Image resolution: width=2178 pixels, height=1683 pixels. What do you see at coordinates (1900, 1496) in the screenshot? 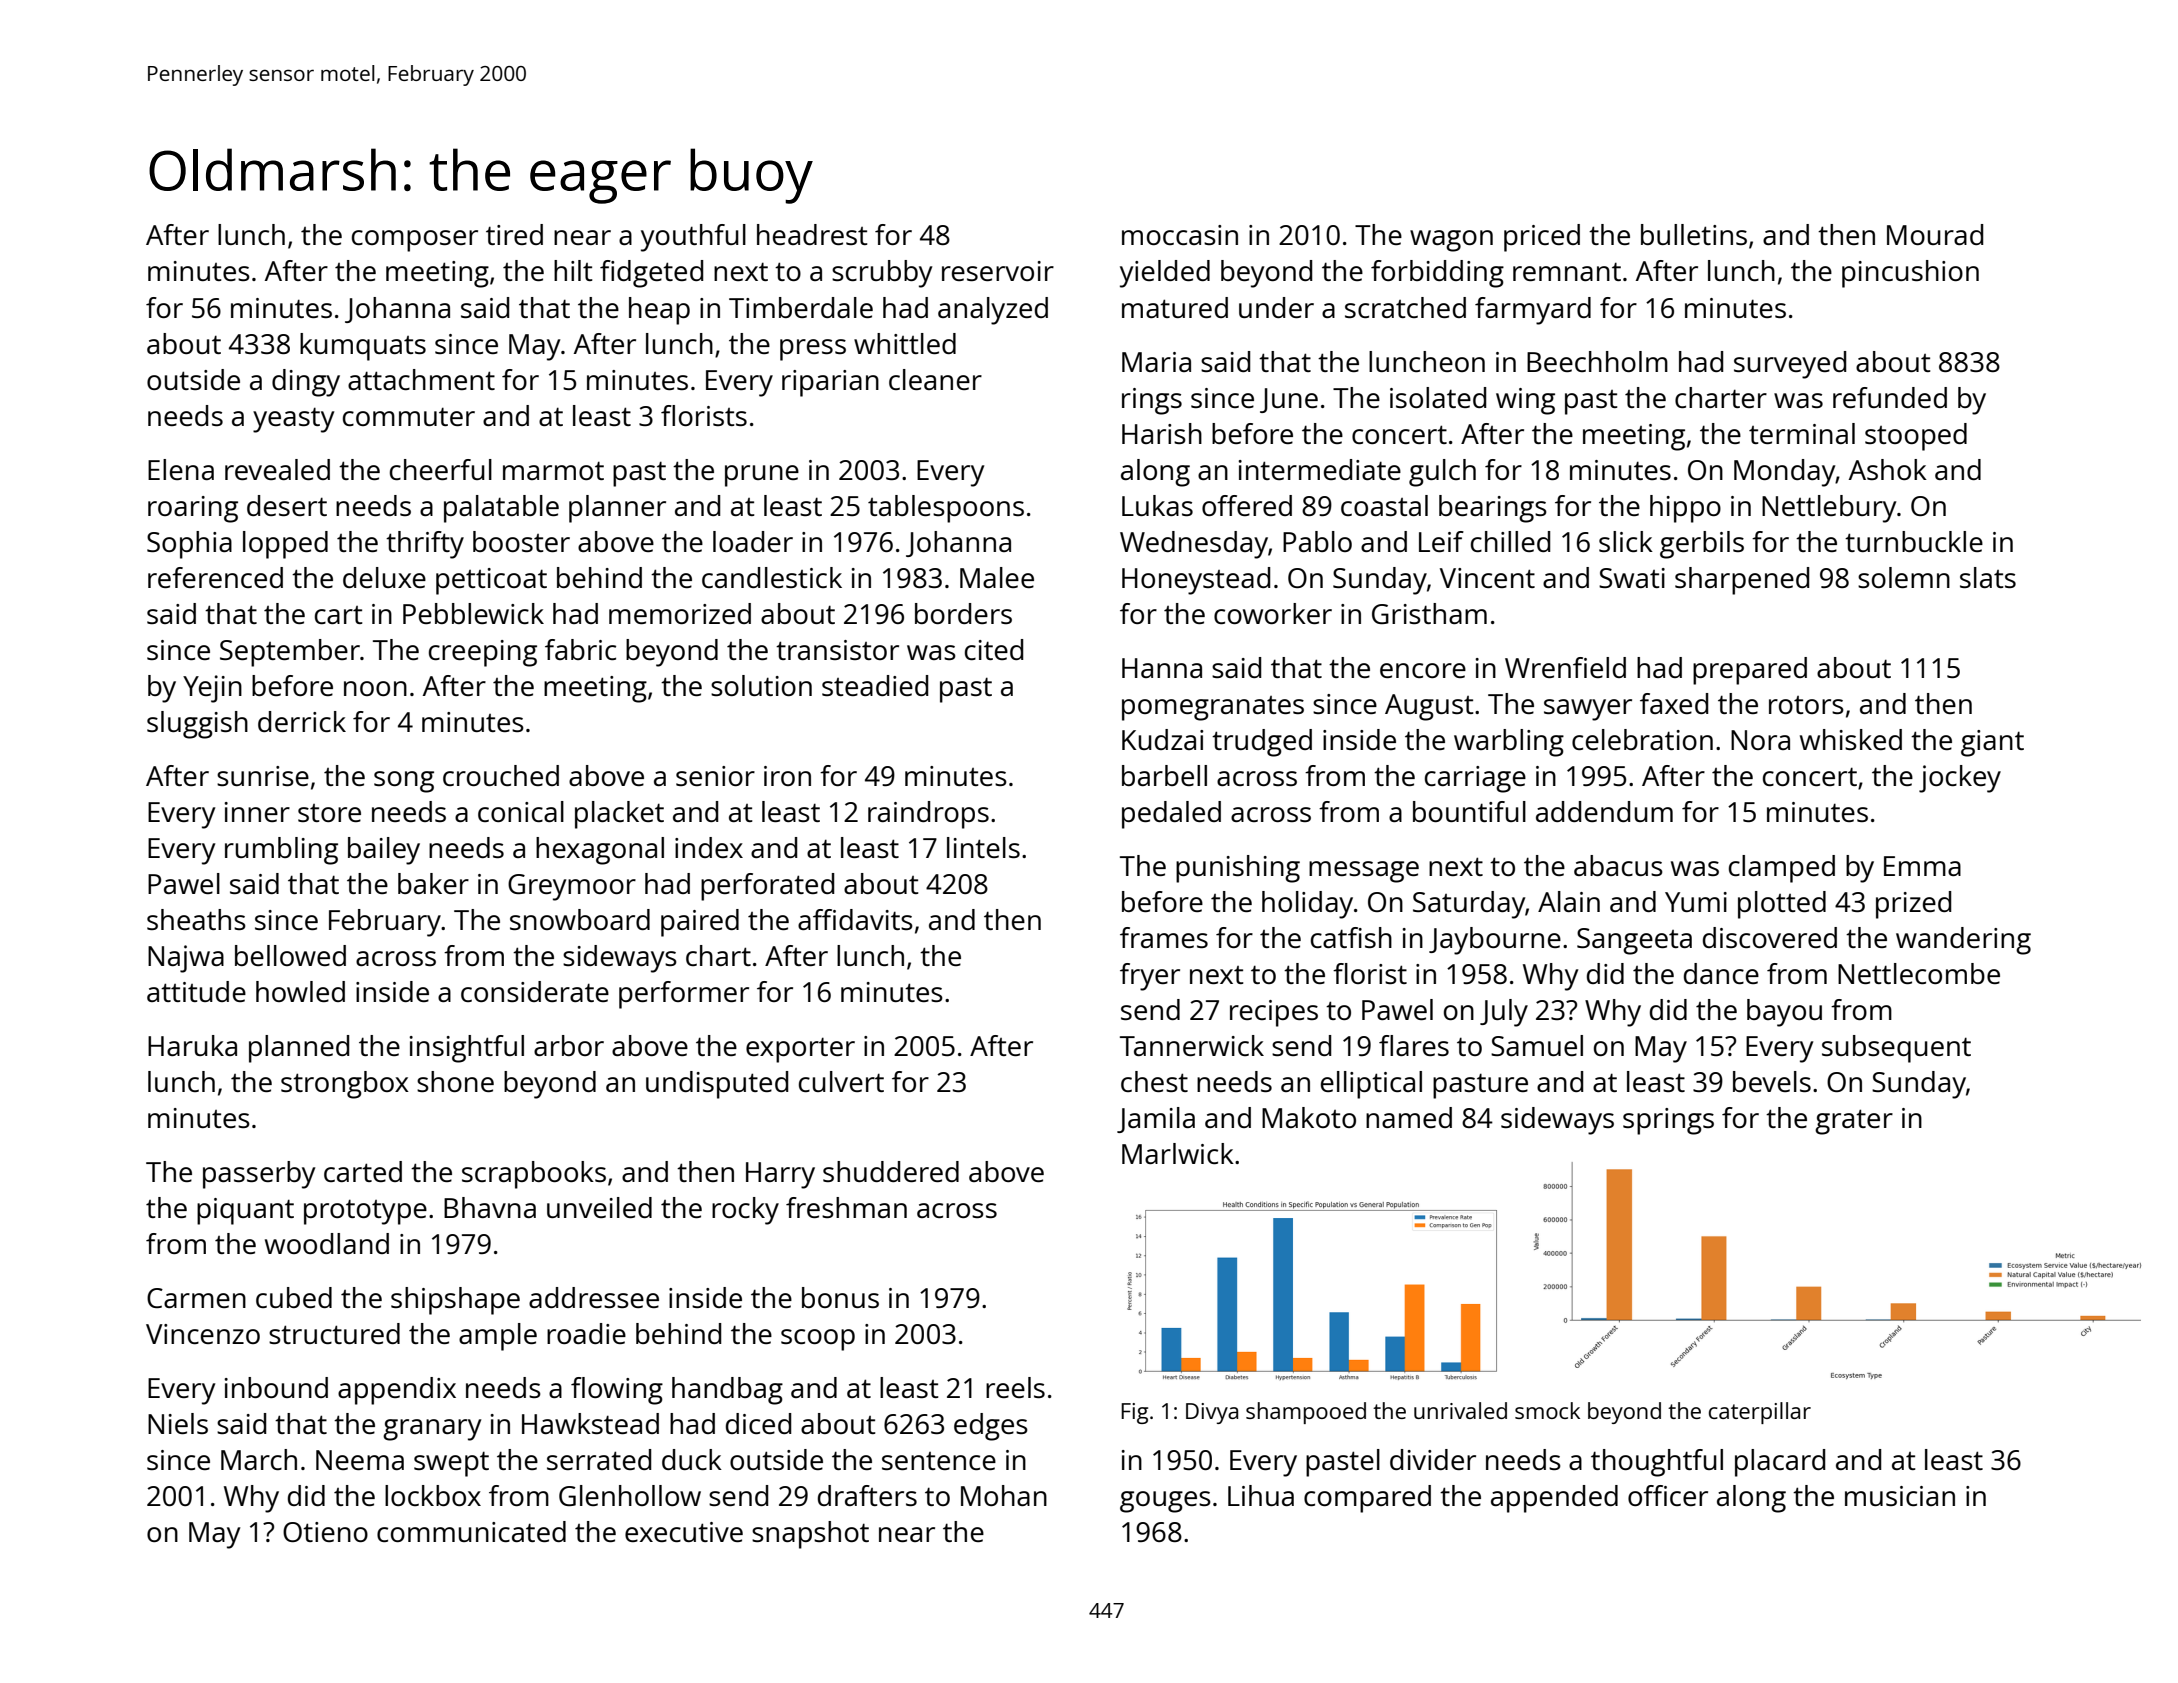
I see `musician` at bounding box center [1900, 1496].
